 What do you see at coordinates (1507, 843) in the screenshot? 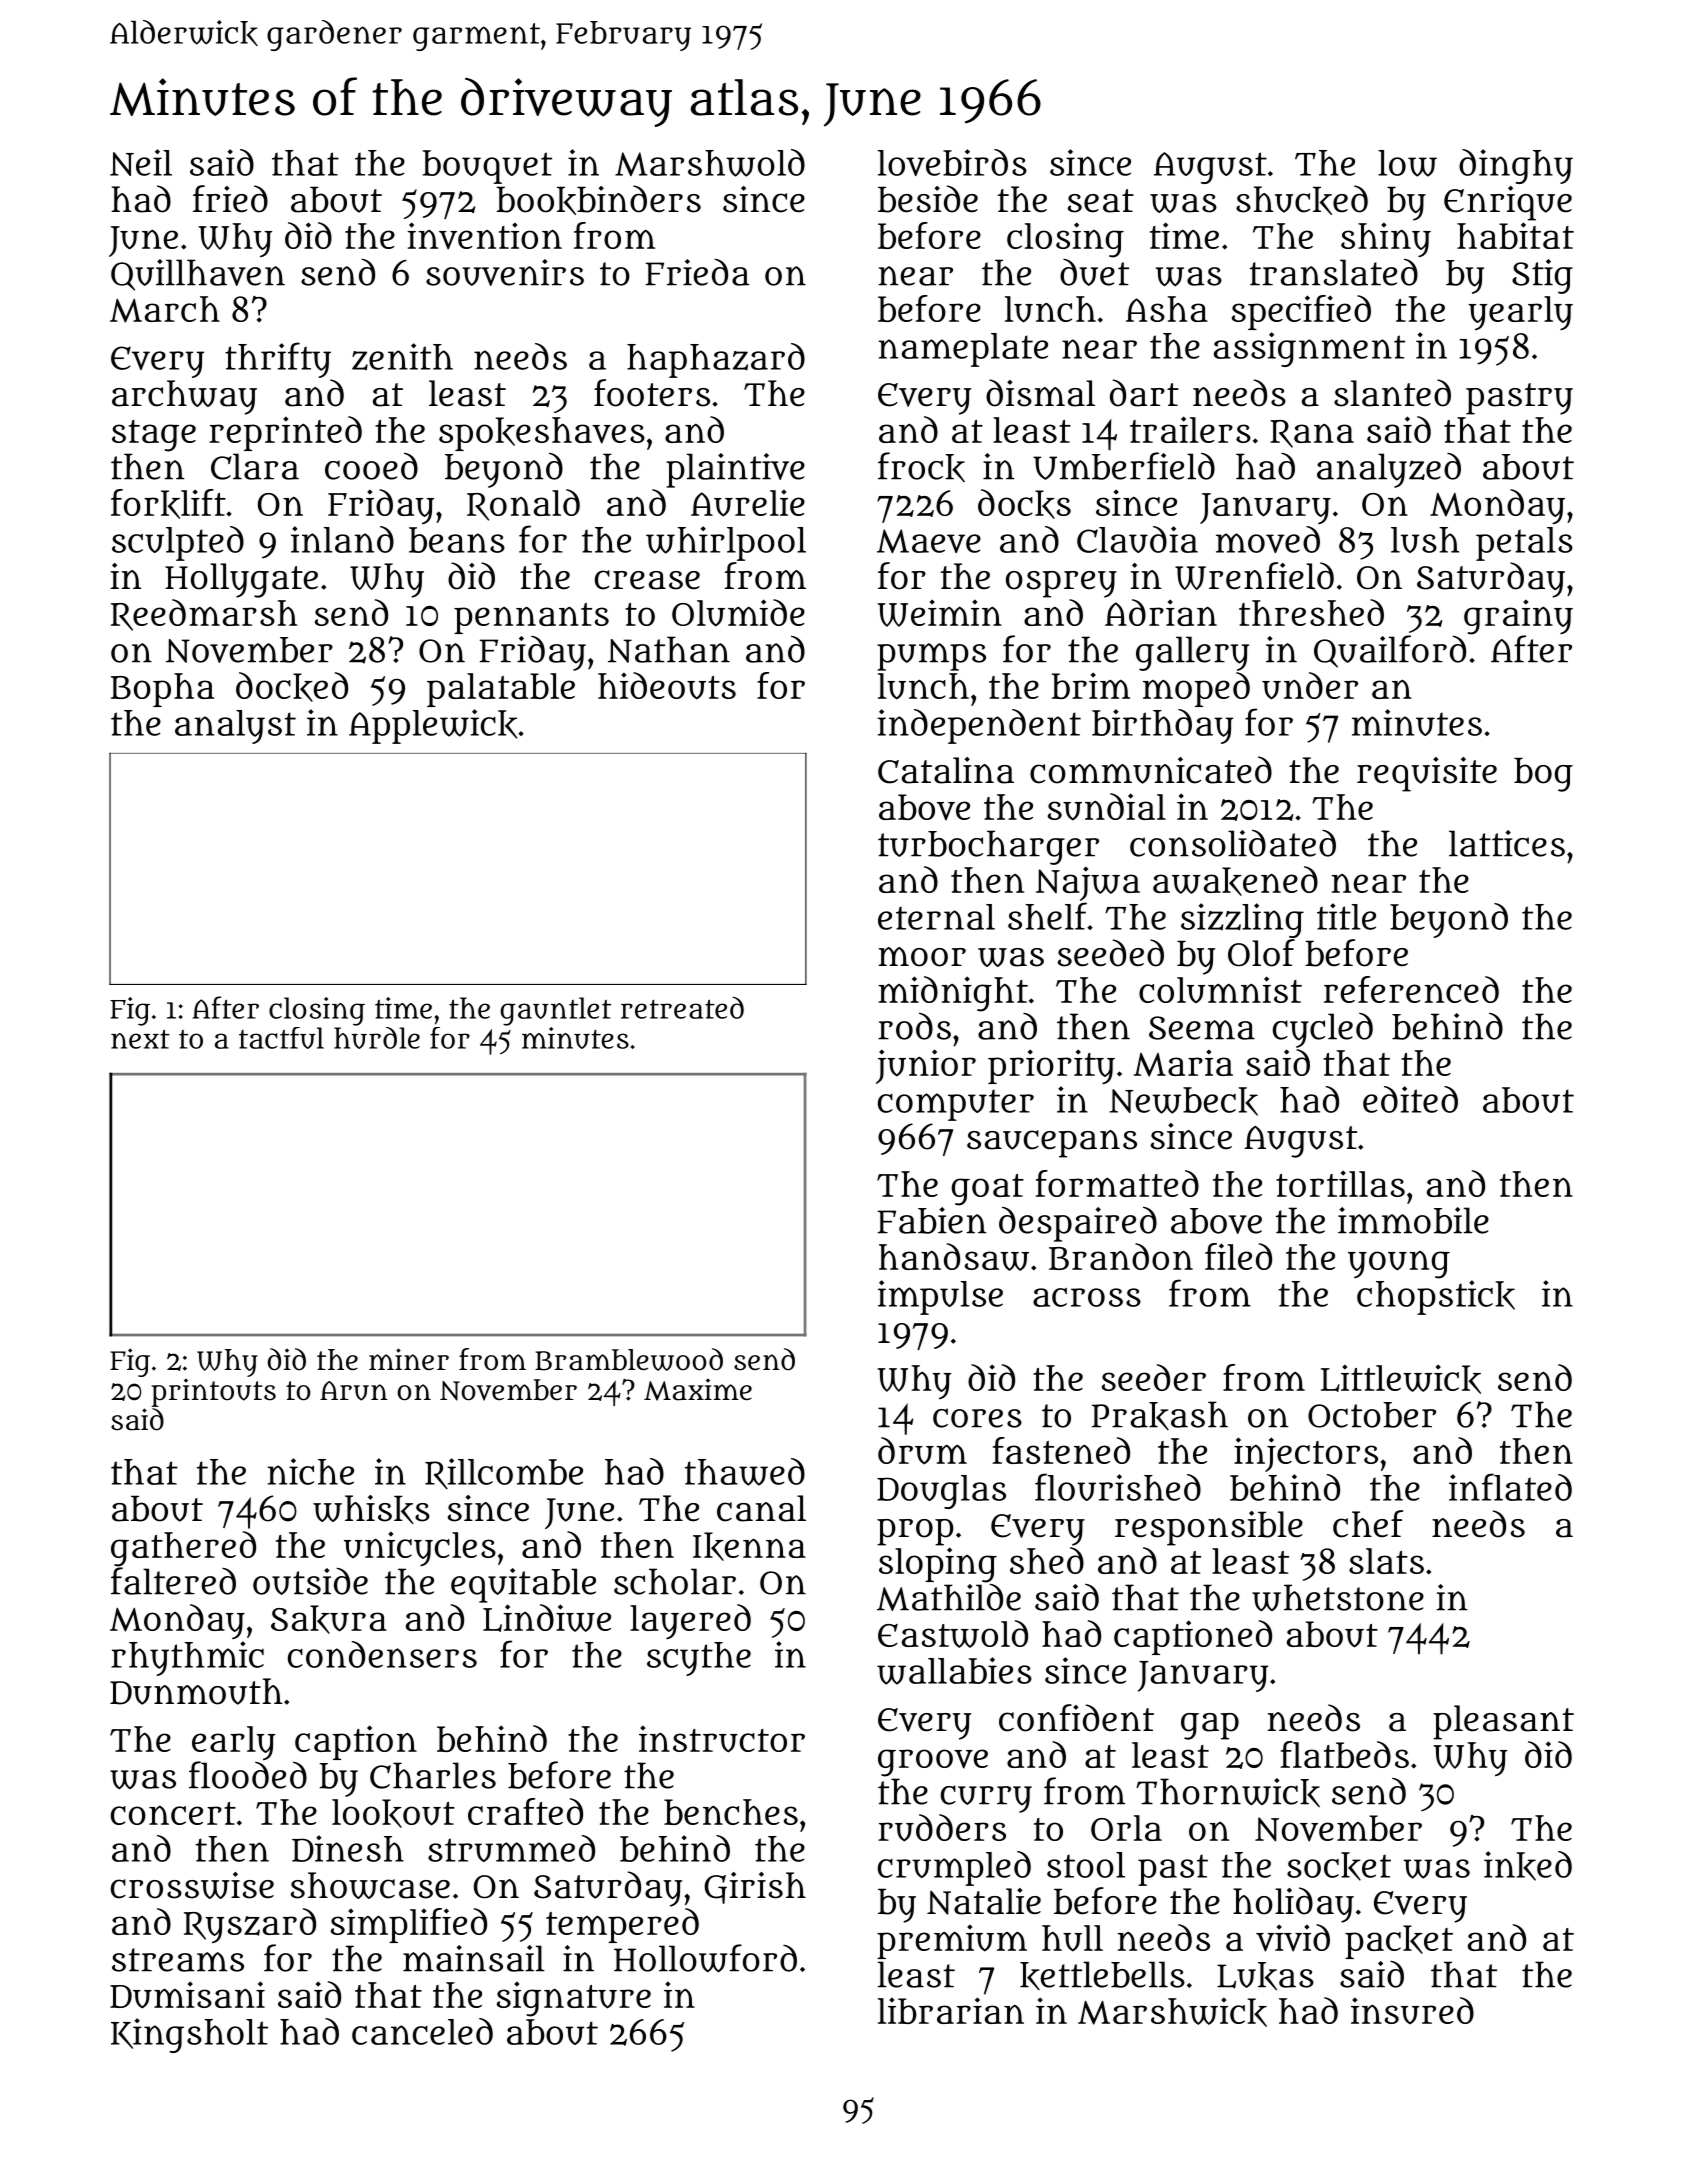
I see `lattices` at bounding box center [1507, 843].
